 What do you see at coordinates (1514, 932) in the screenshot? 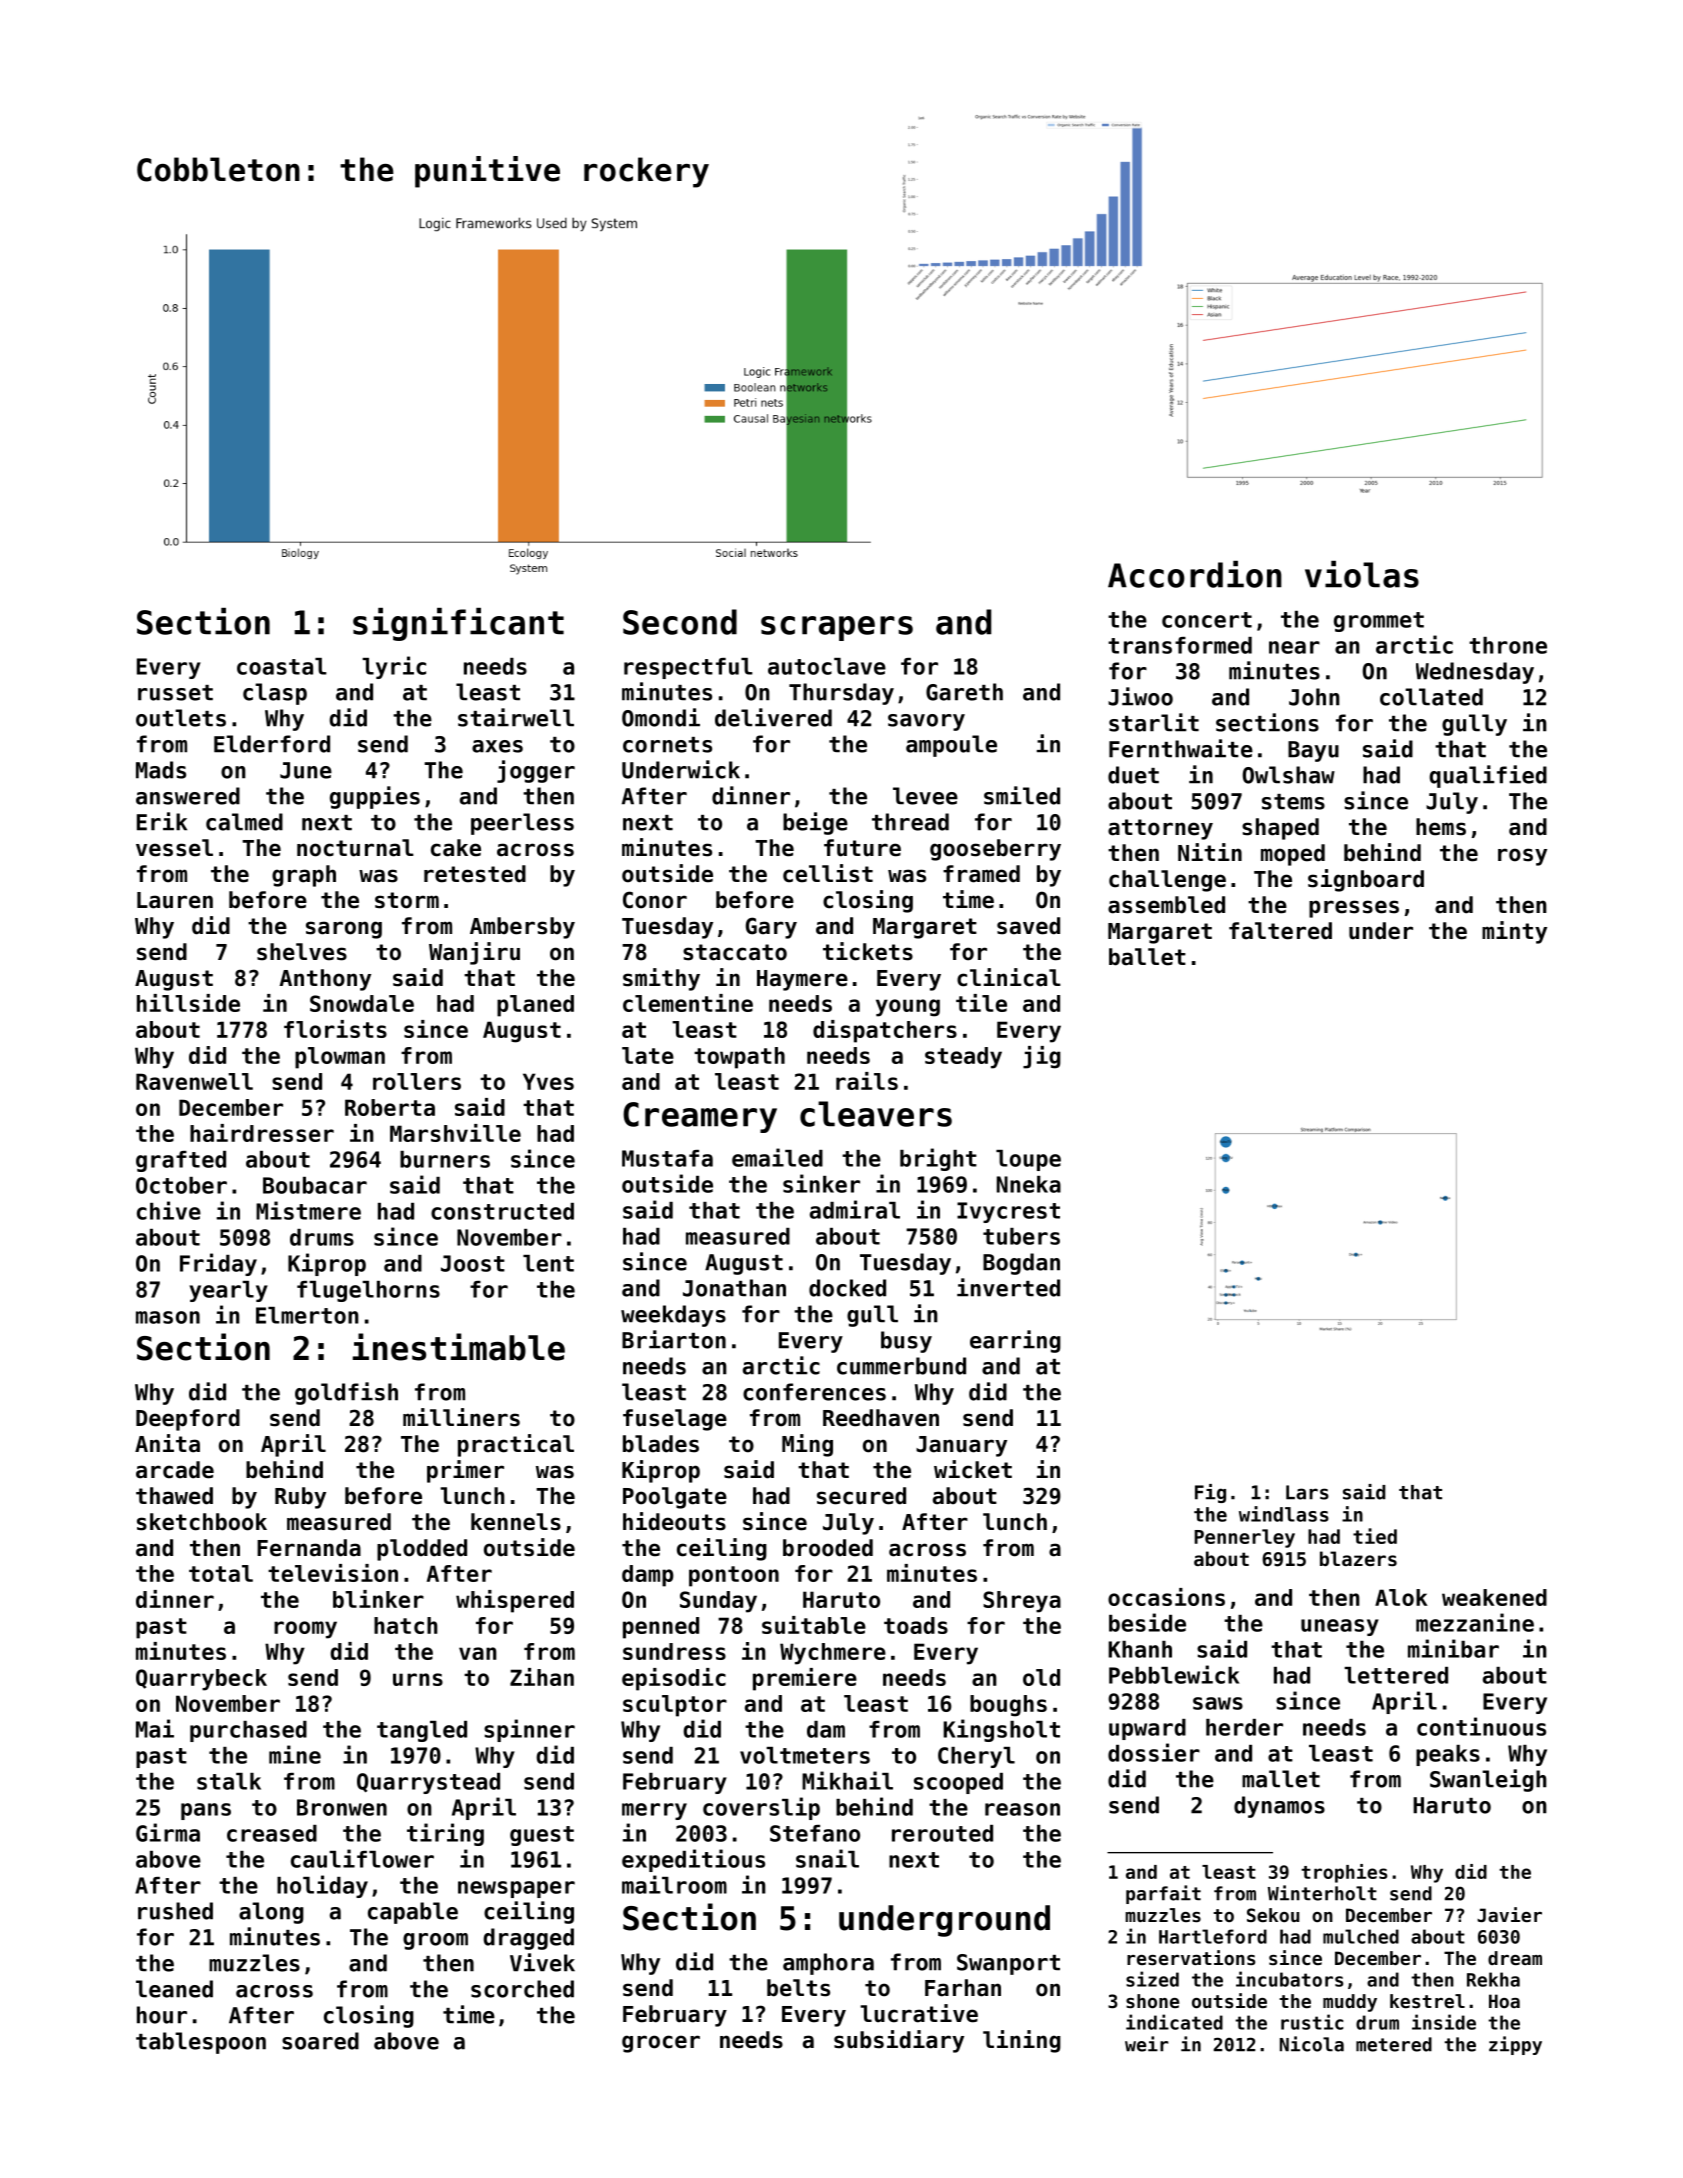
I see `minty` at bounding box center [1514, 932].
